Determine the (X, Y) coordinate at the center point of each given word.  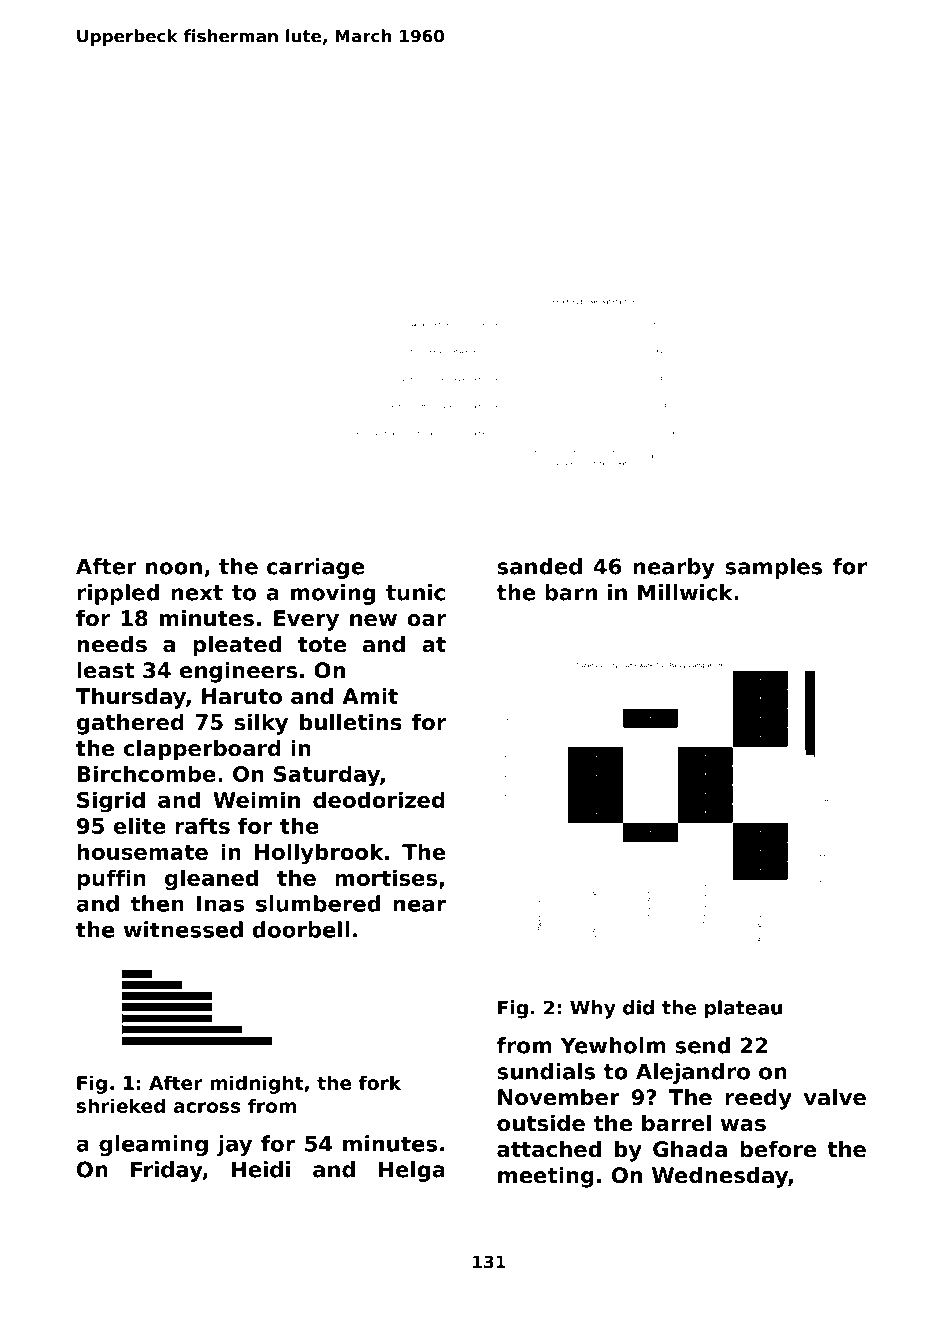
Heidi (260, 1169)
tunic (415, 592)
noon (174, 568)
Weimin (256, 799)
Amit (370, 696)
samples (773, 568)
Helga (412, 1171)
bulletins (351, 722)
